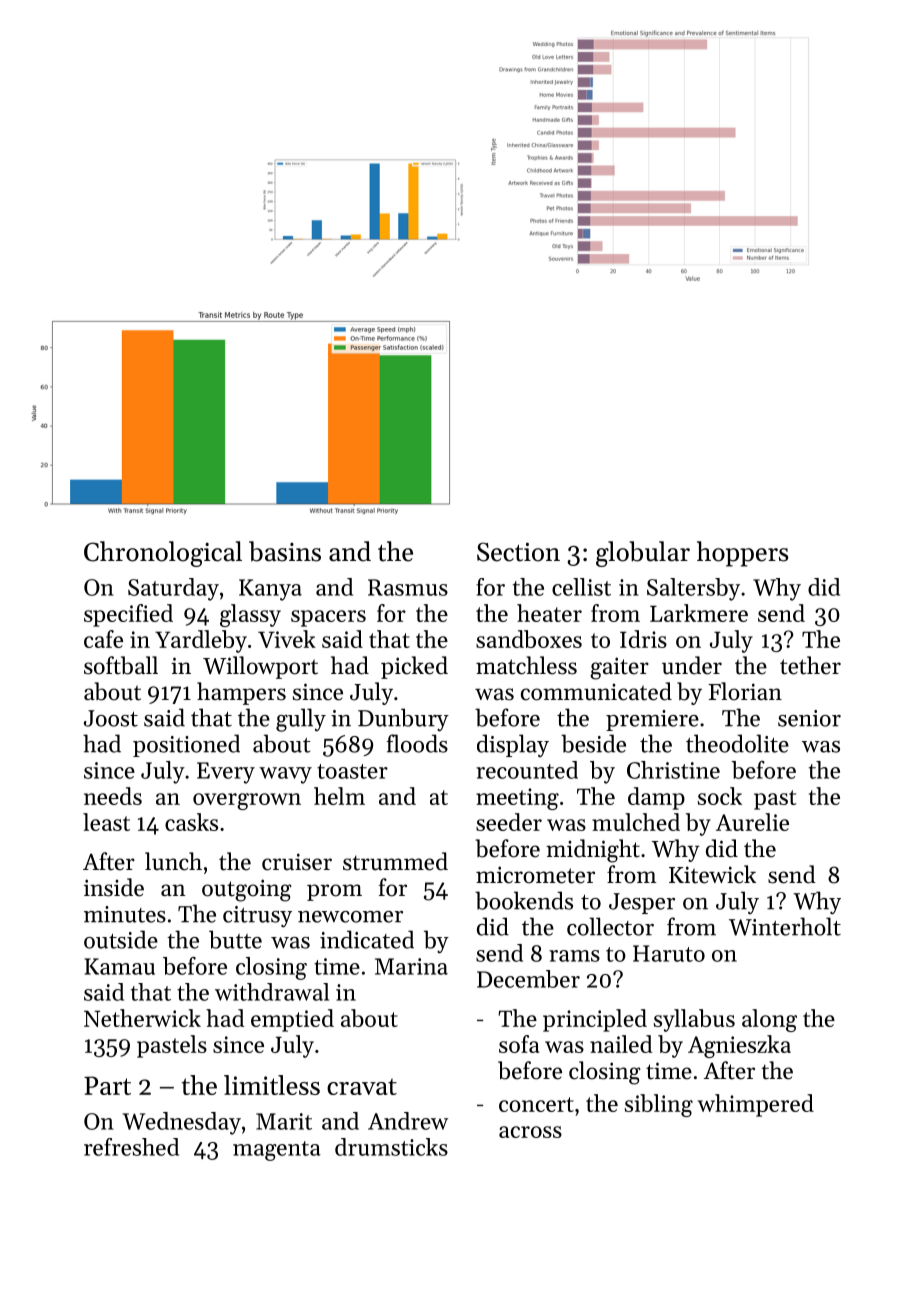  Describe the element at coordinates (285, 551) in the screenshot. I see `basins` at that location.
